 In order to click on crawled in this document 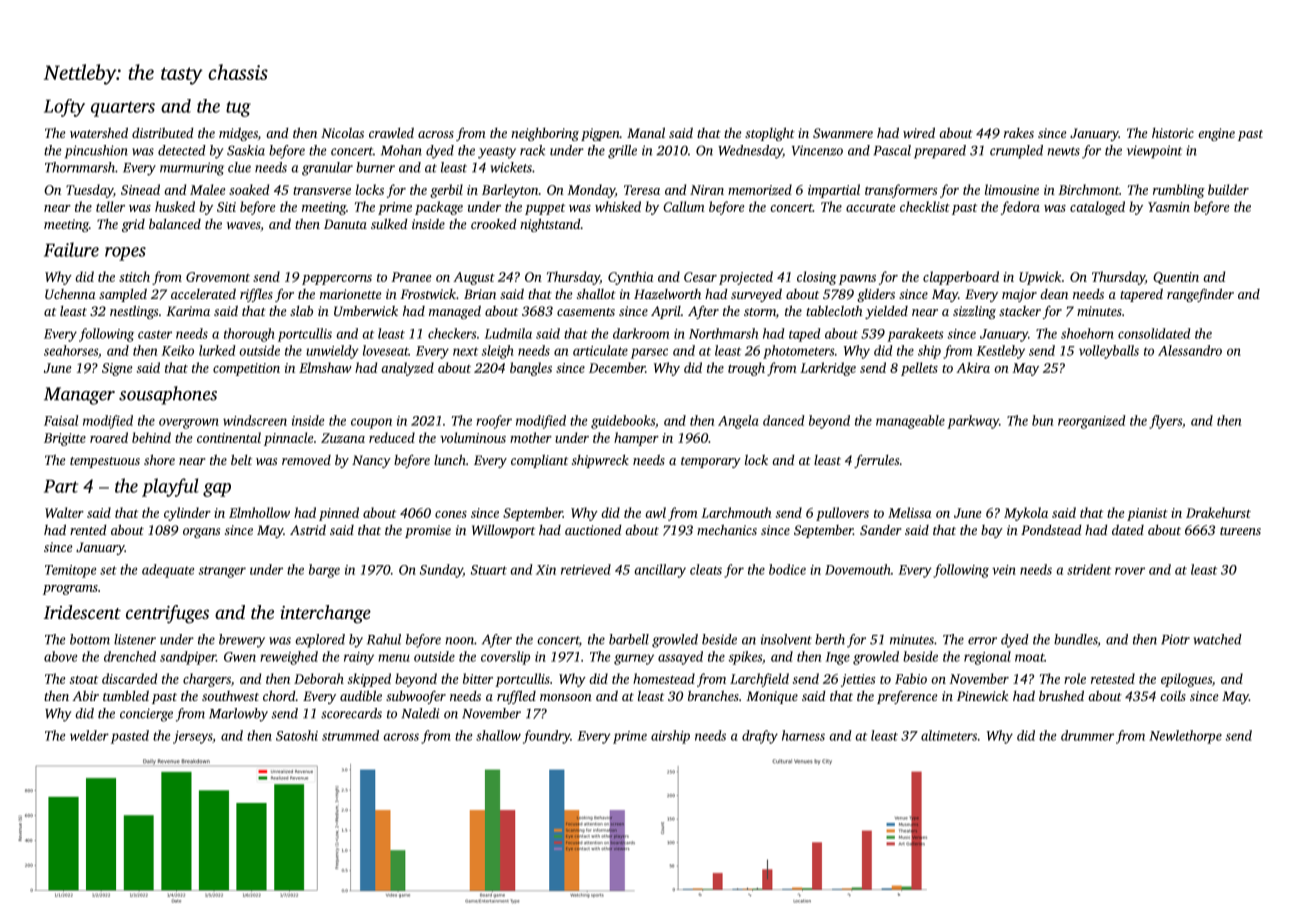, I will do `click(391, 133)`.
